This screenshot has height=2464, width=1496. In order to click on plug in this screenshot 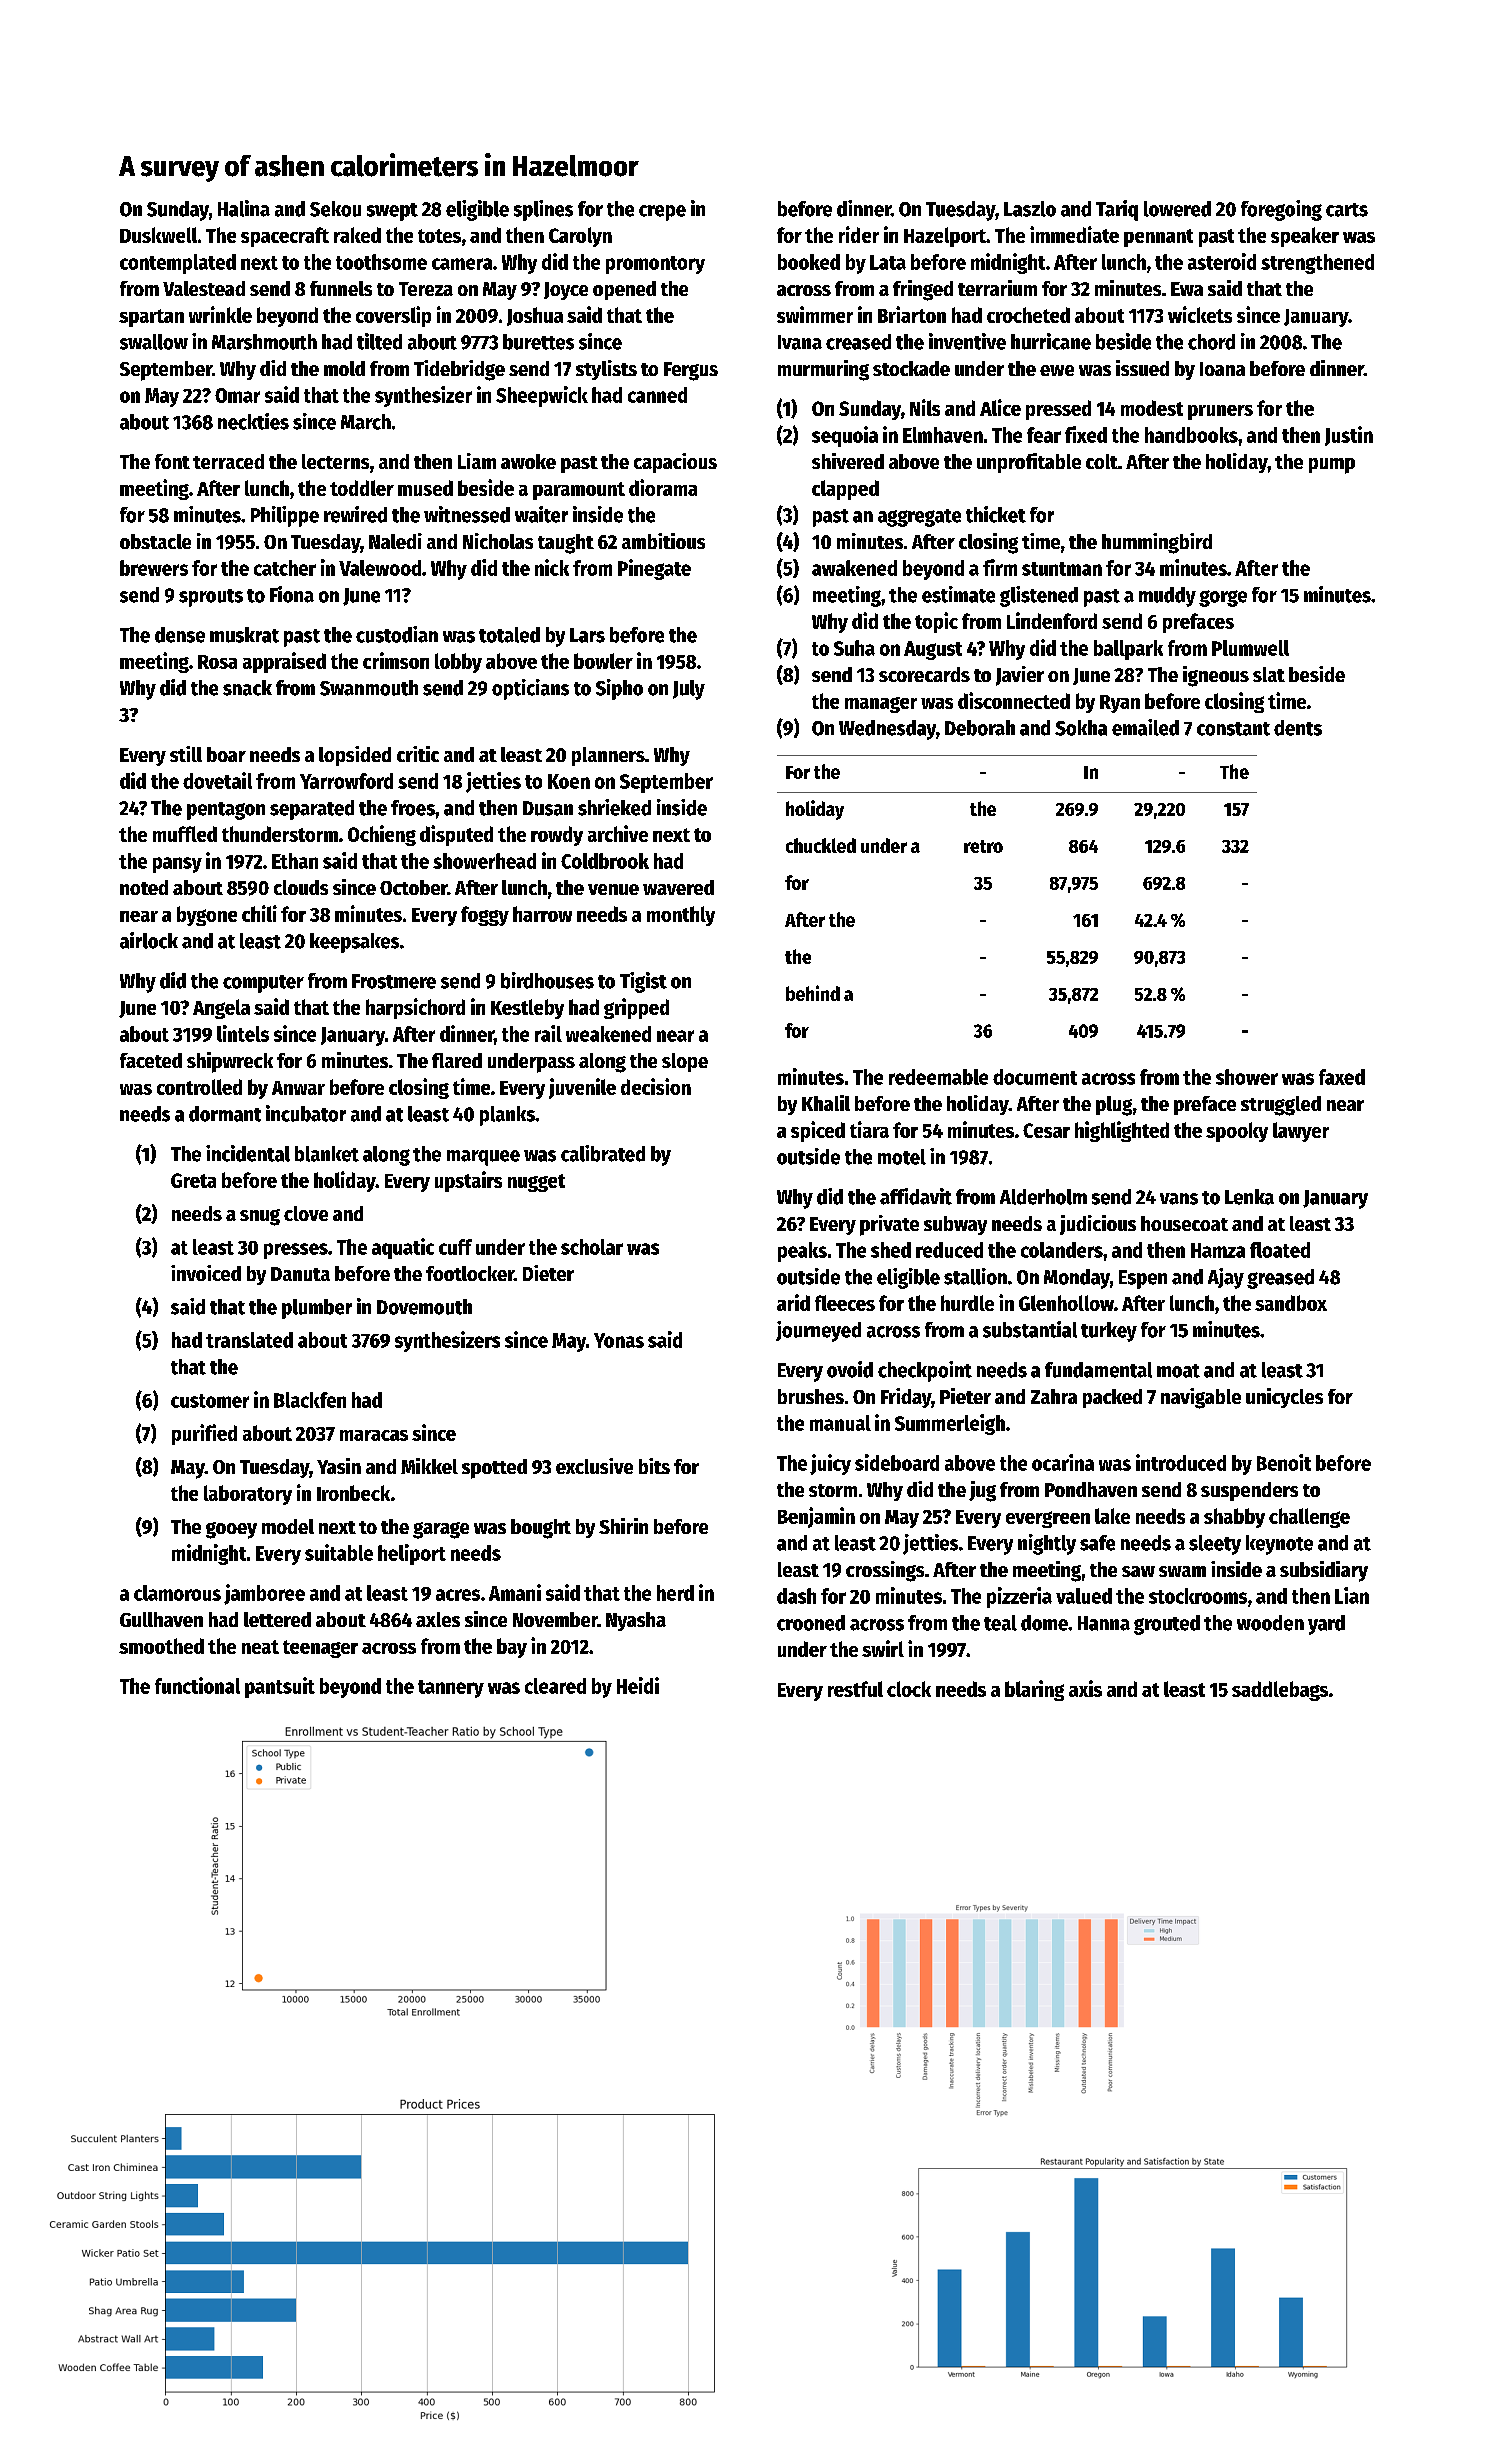, I will do `click(1114, 1106)`.
